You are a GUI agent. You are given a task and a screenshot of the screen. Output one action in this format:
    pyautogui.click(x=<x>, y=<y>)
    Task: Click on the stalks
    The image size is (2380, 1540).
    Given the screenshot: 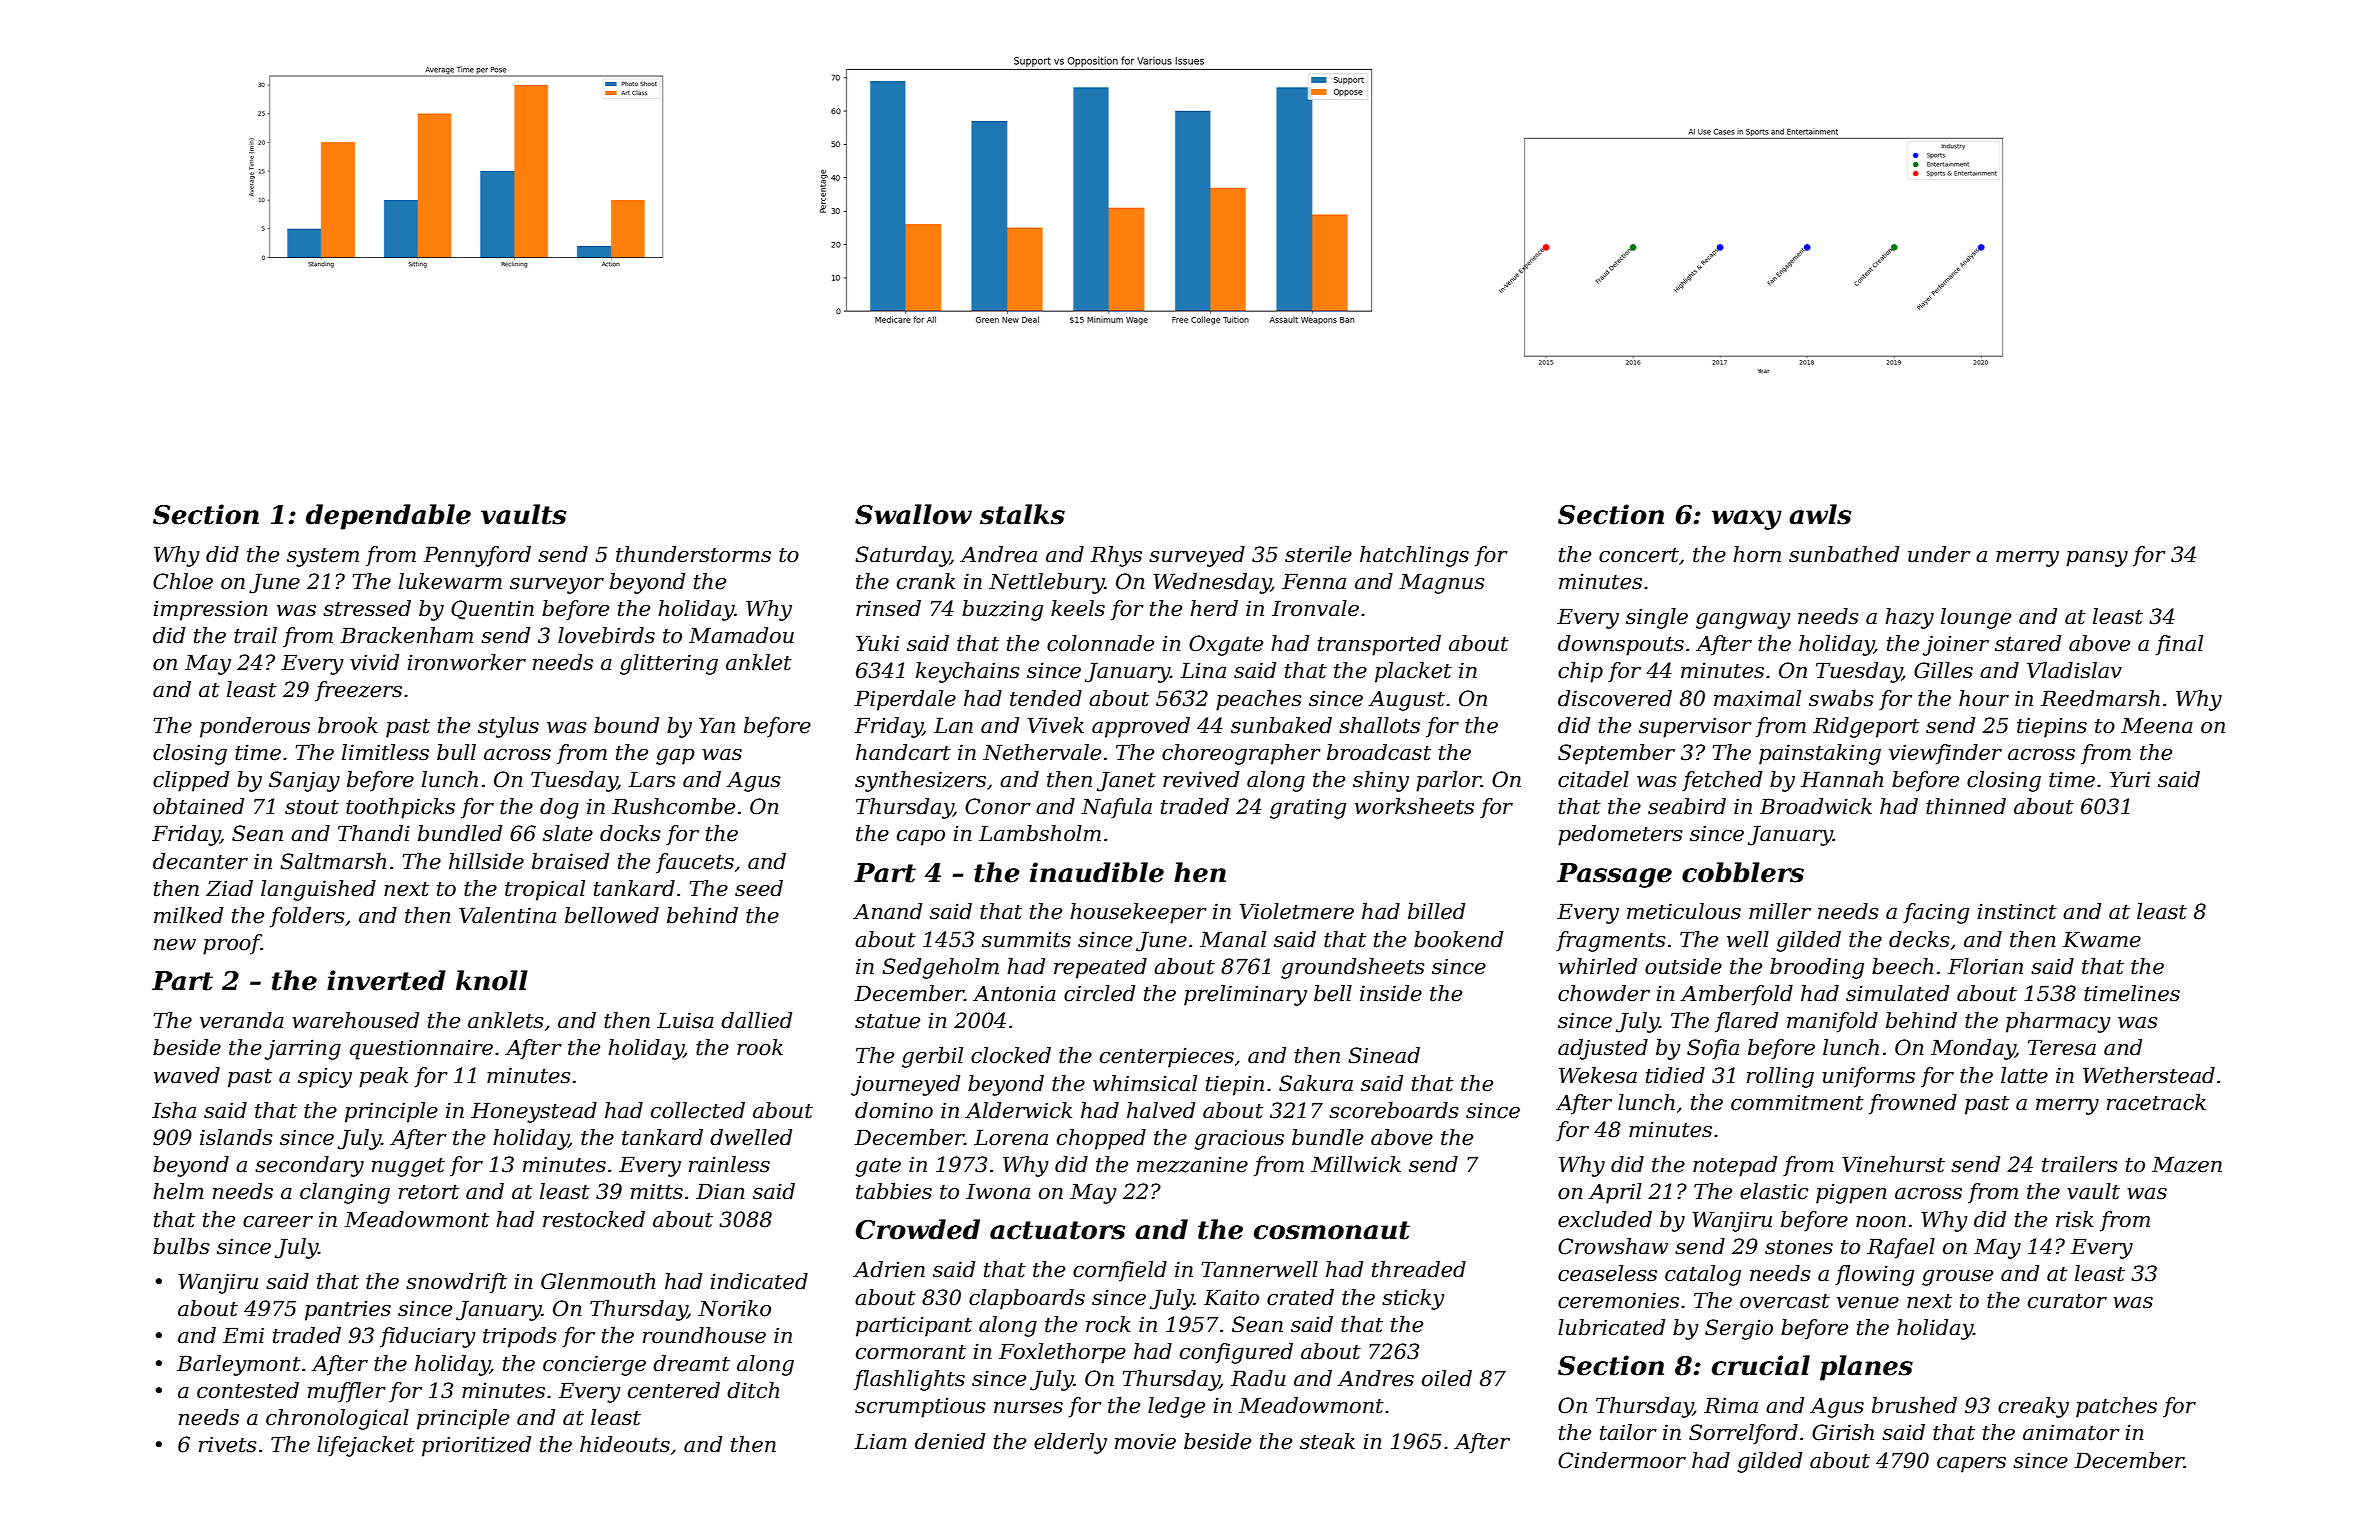 What is the action you would take?
    pyautogui.click(x=1022, y=514)
